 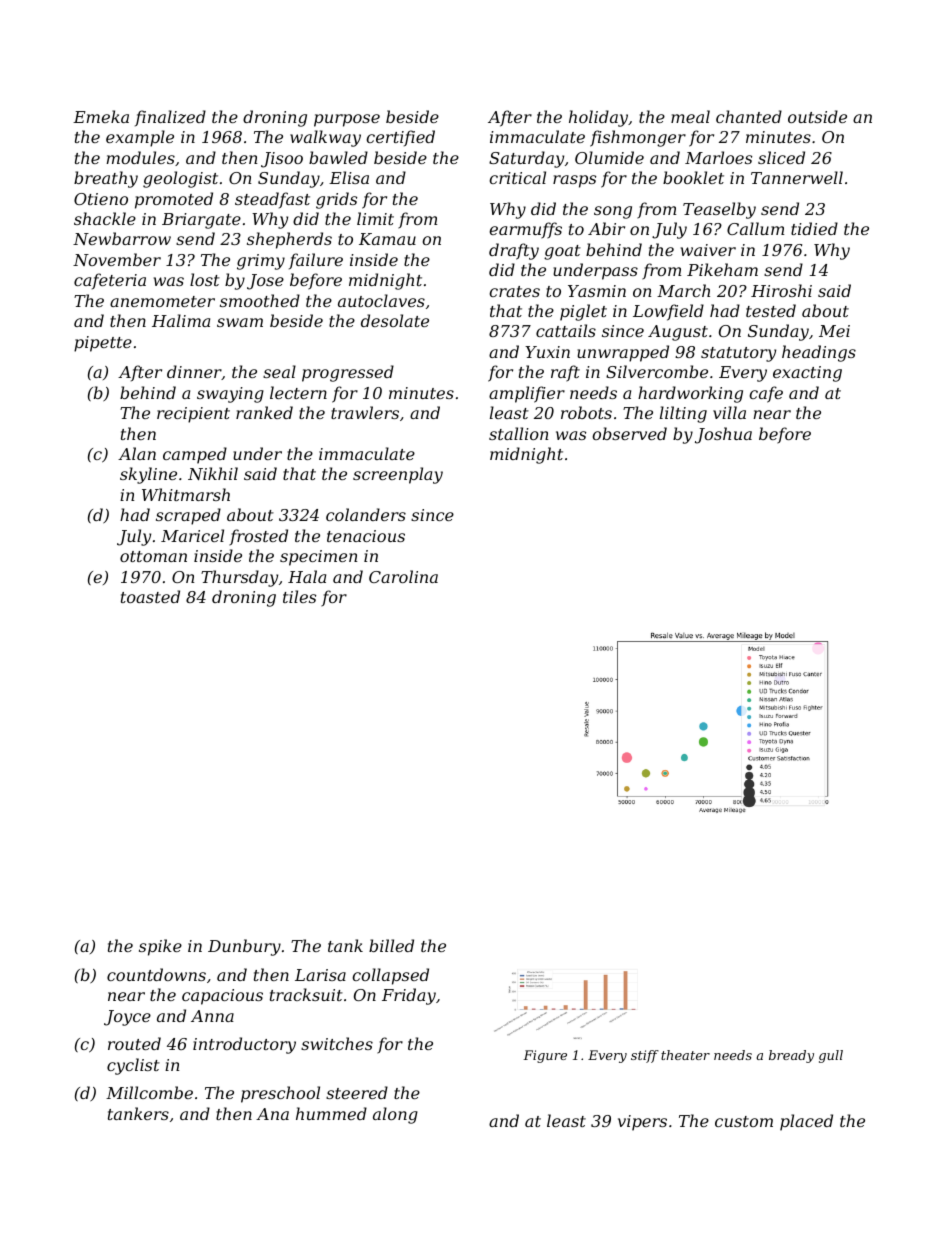 I want to click on gull, so click(x=831, y=1056).
